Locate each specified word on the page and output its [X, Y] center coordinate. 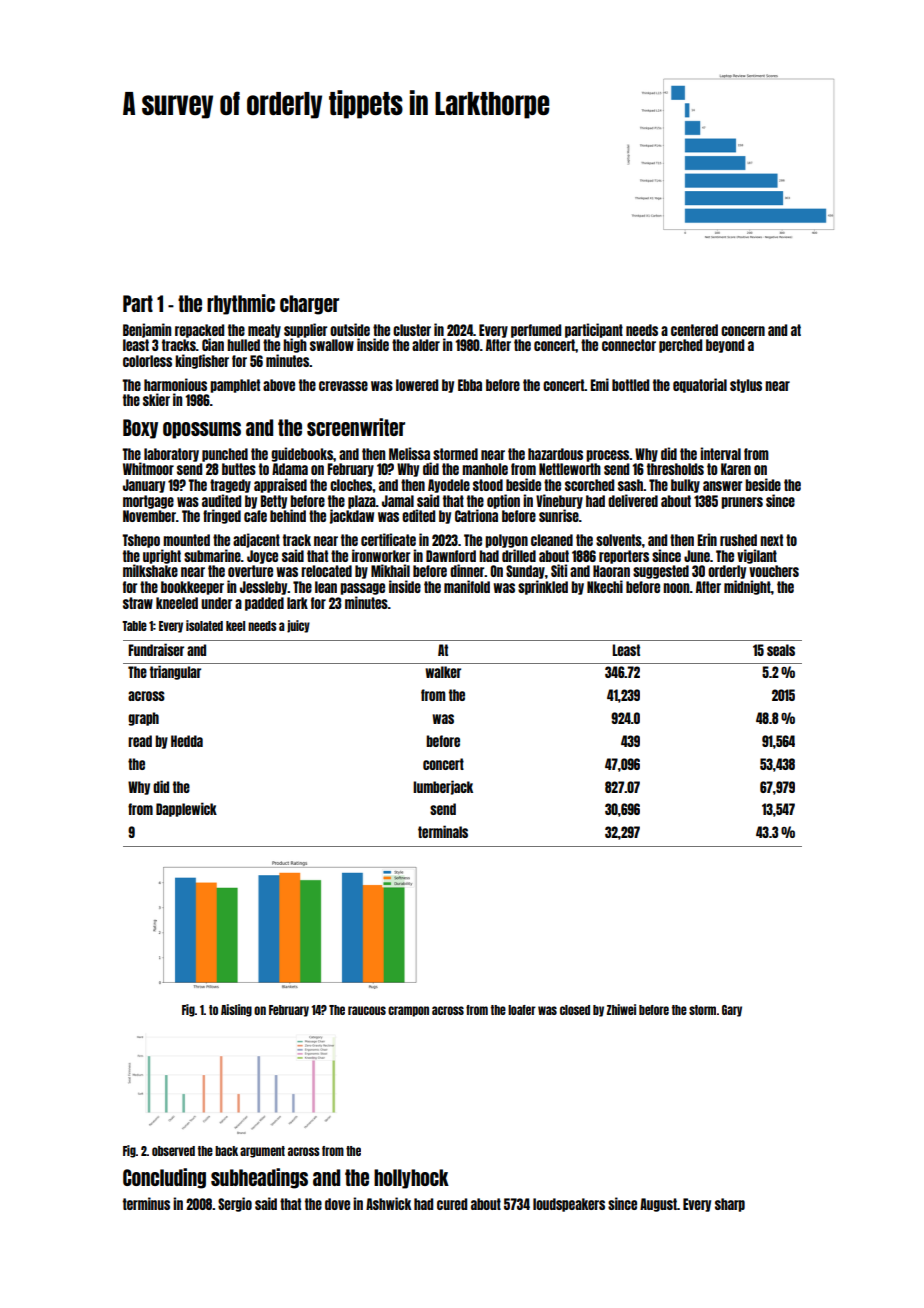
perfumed [536, 331]
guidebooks [302, 454]
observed [173, 1151]
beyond [725, 346]
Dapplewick [186, 809]
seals [781, 650]
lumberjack [443, 787]
